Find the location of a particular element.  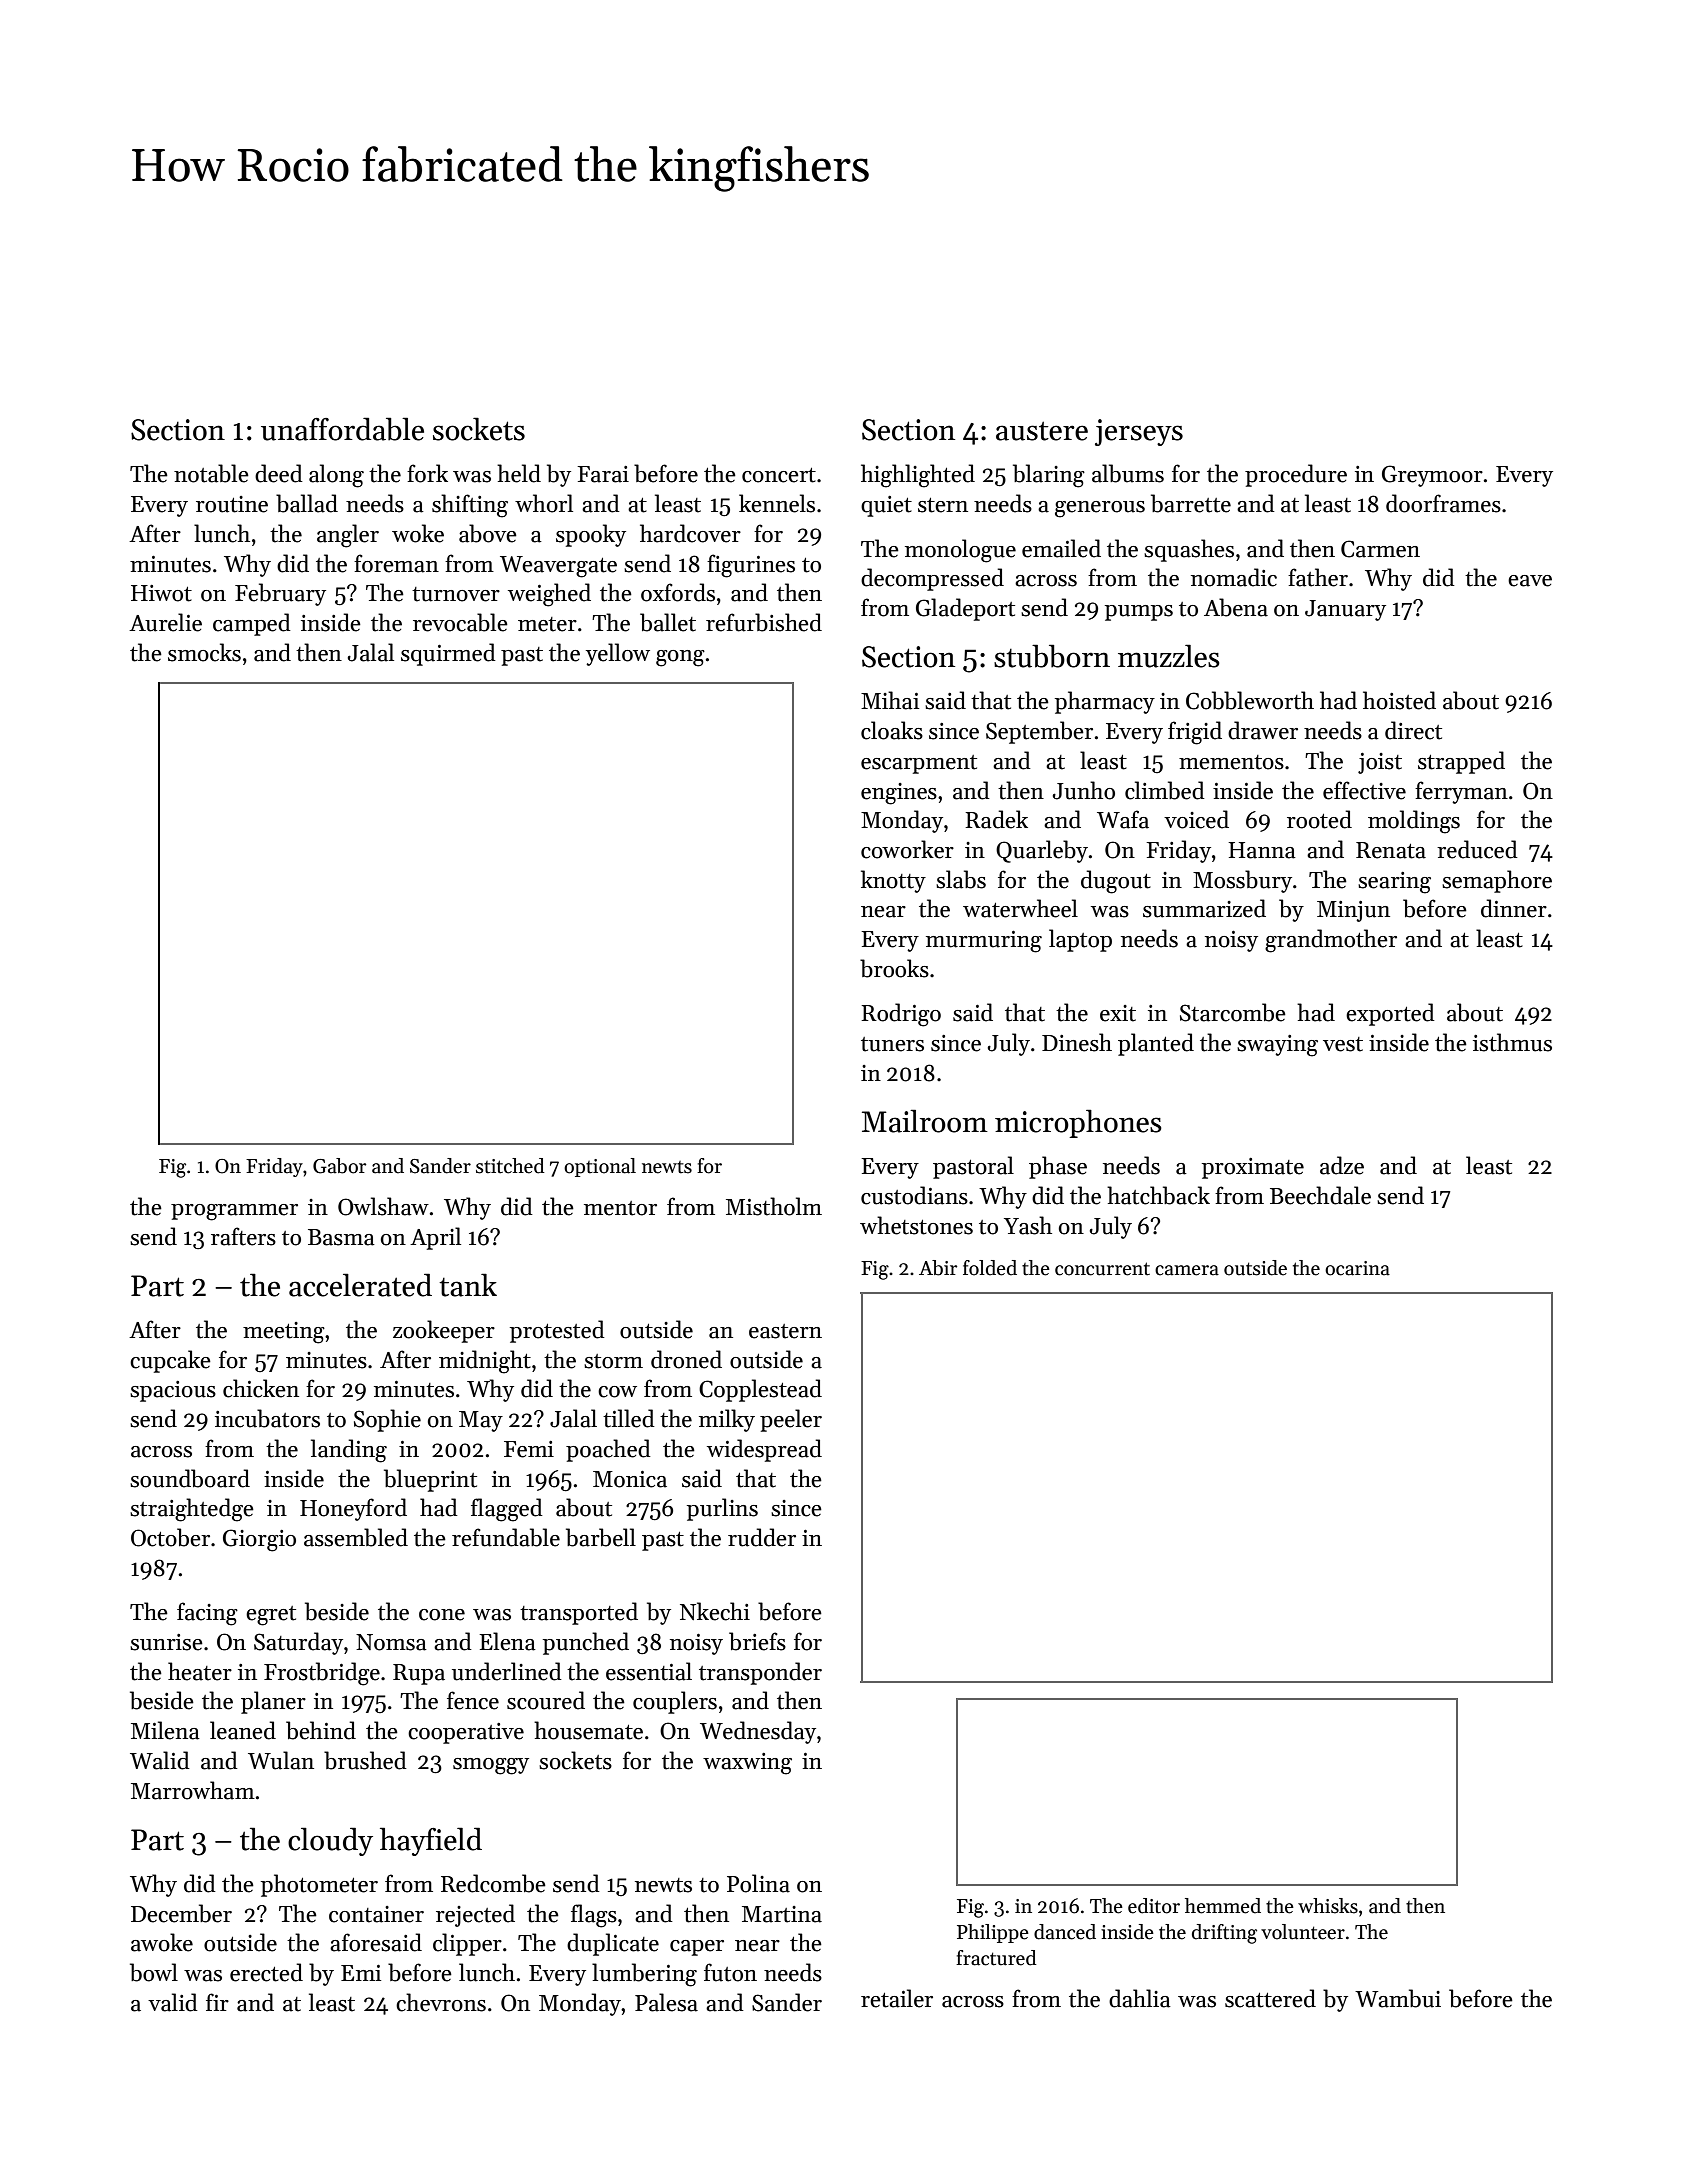

adze is located at coordinates (1342, 1165).
